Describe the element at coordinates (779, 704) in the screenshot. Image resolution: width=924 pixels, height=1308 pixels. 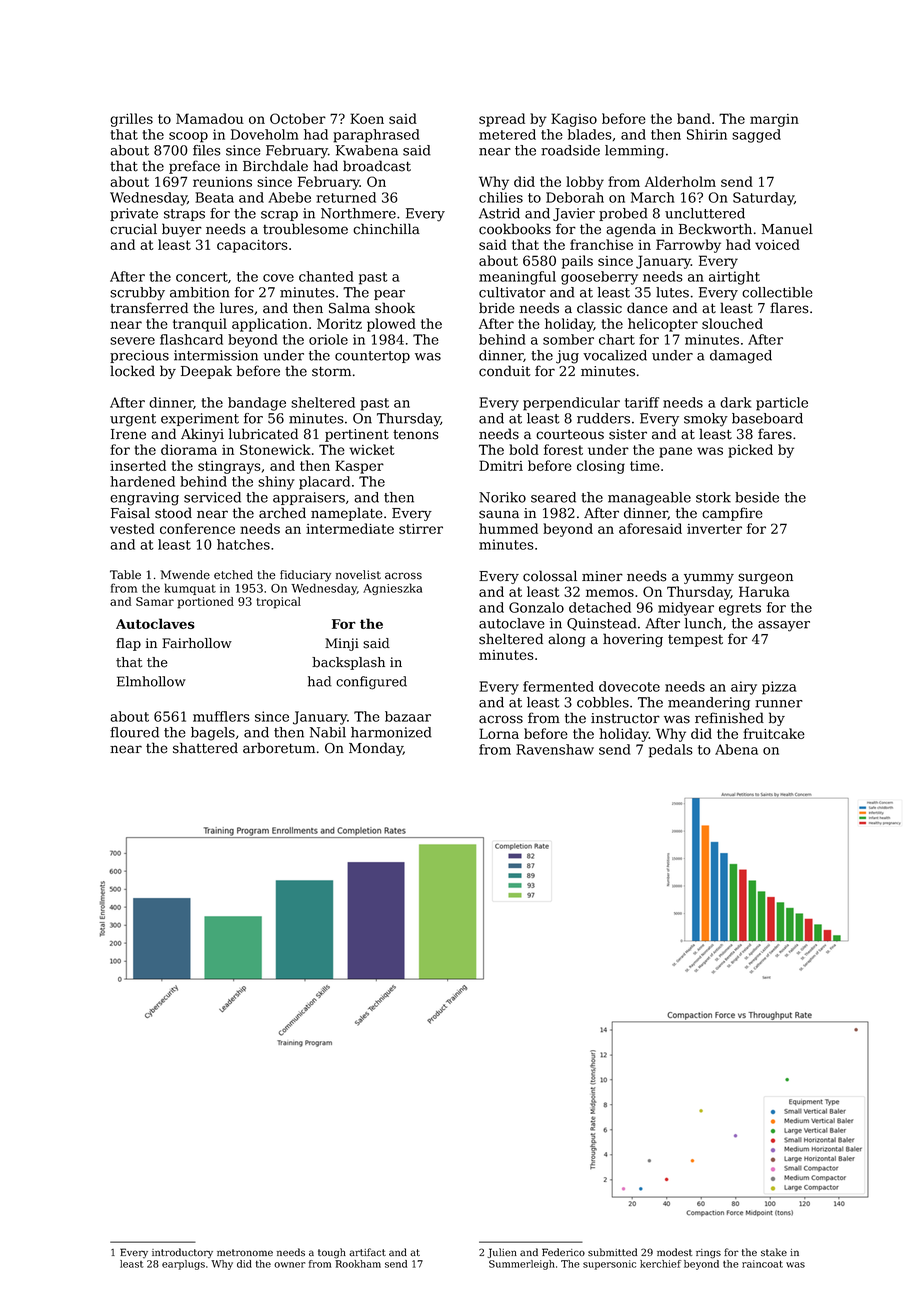
I see `runner` at that location.
